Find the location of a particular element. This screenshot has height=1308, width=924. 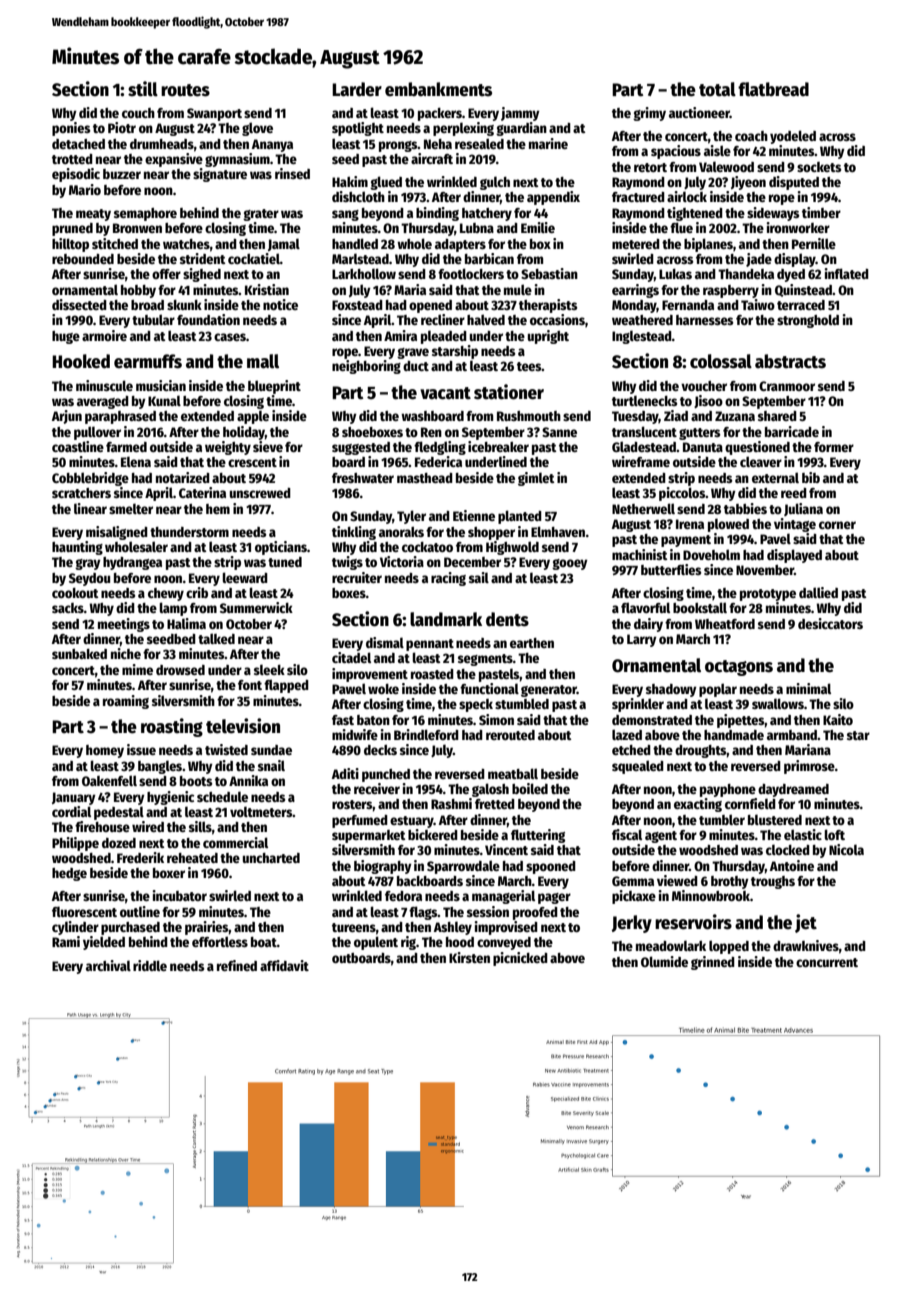

fluorescent is located at coordinates (84, 911).
